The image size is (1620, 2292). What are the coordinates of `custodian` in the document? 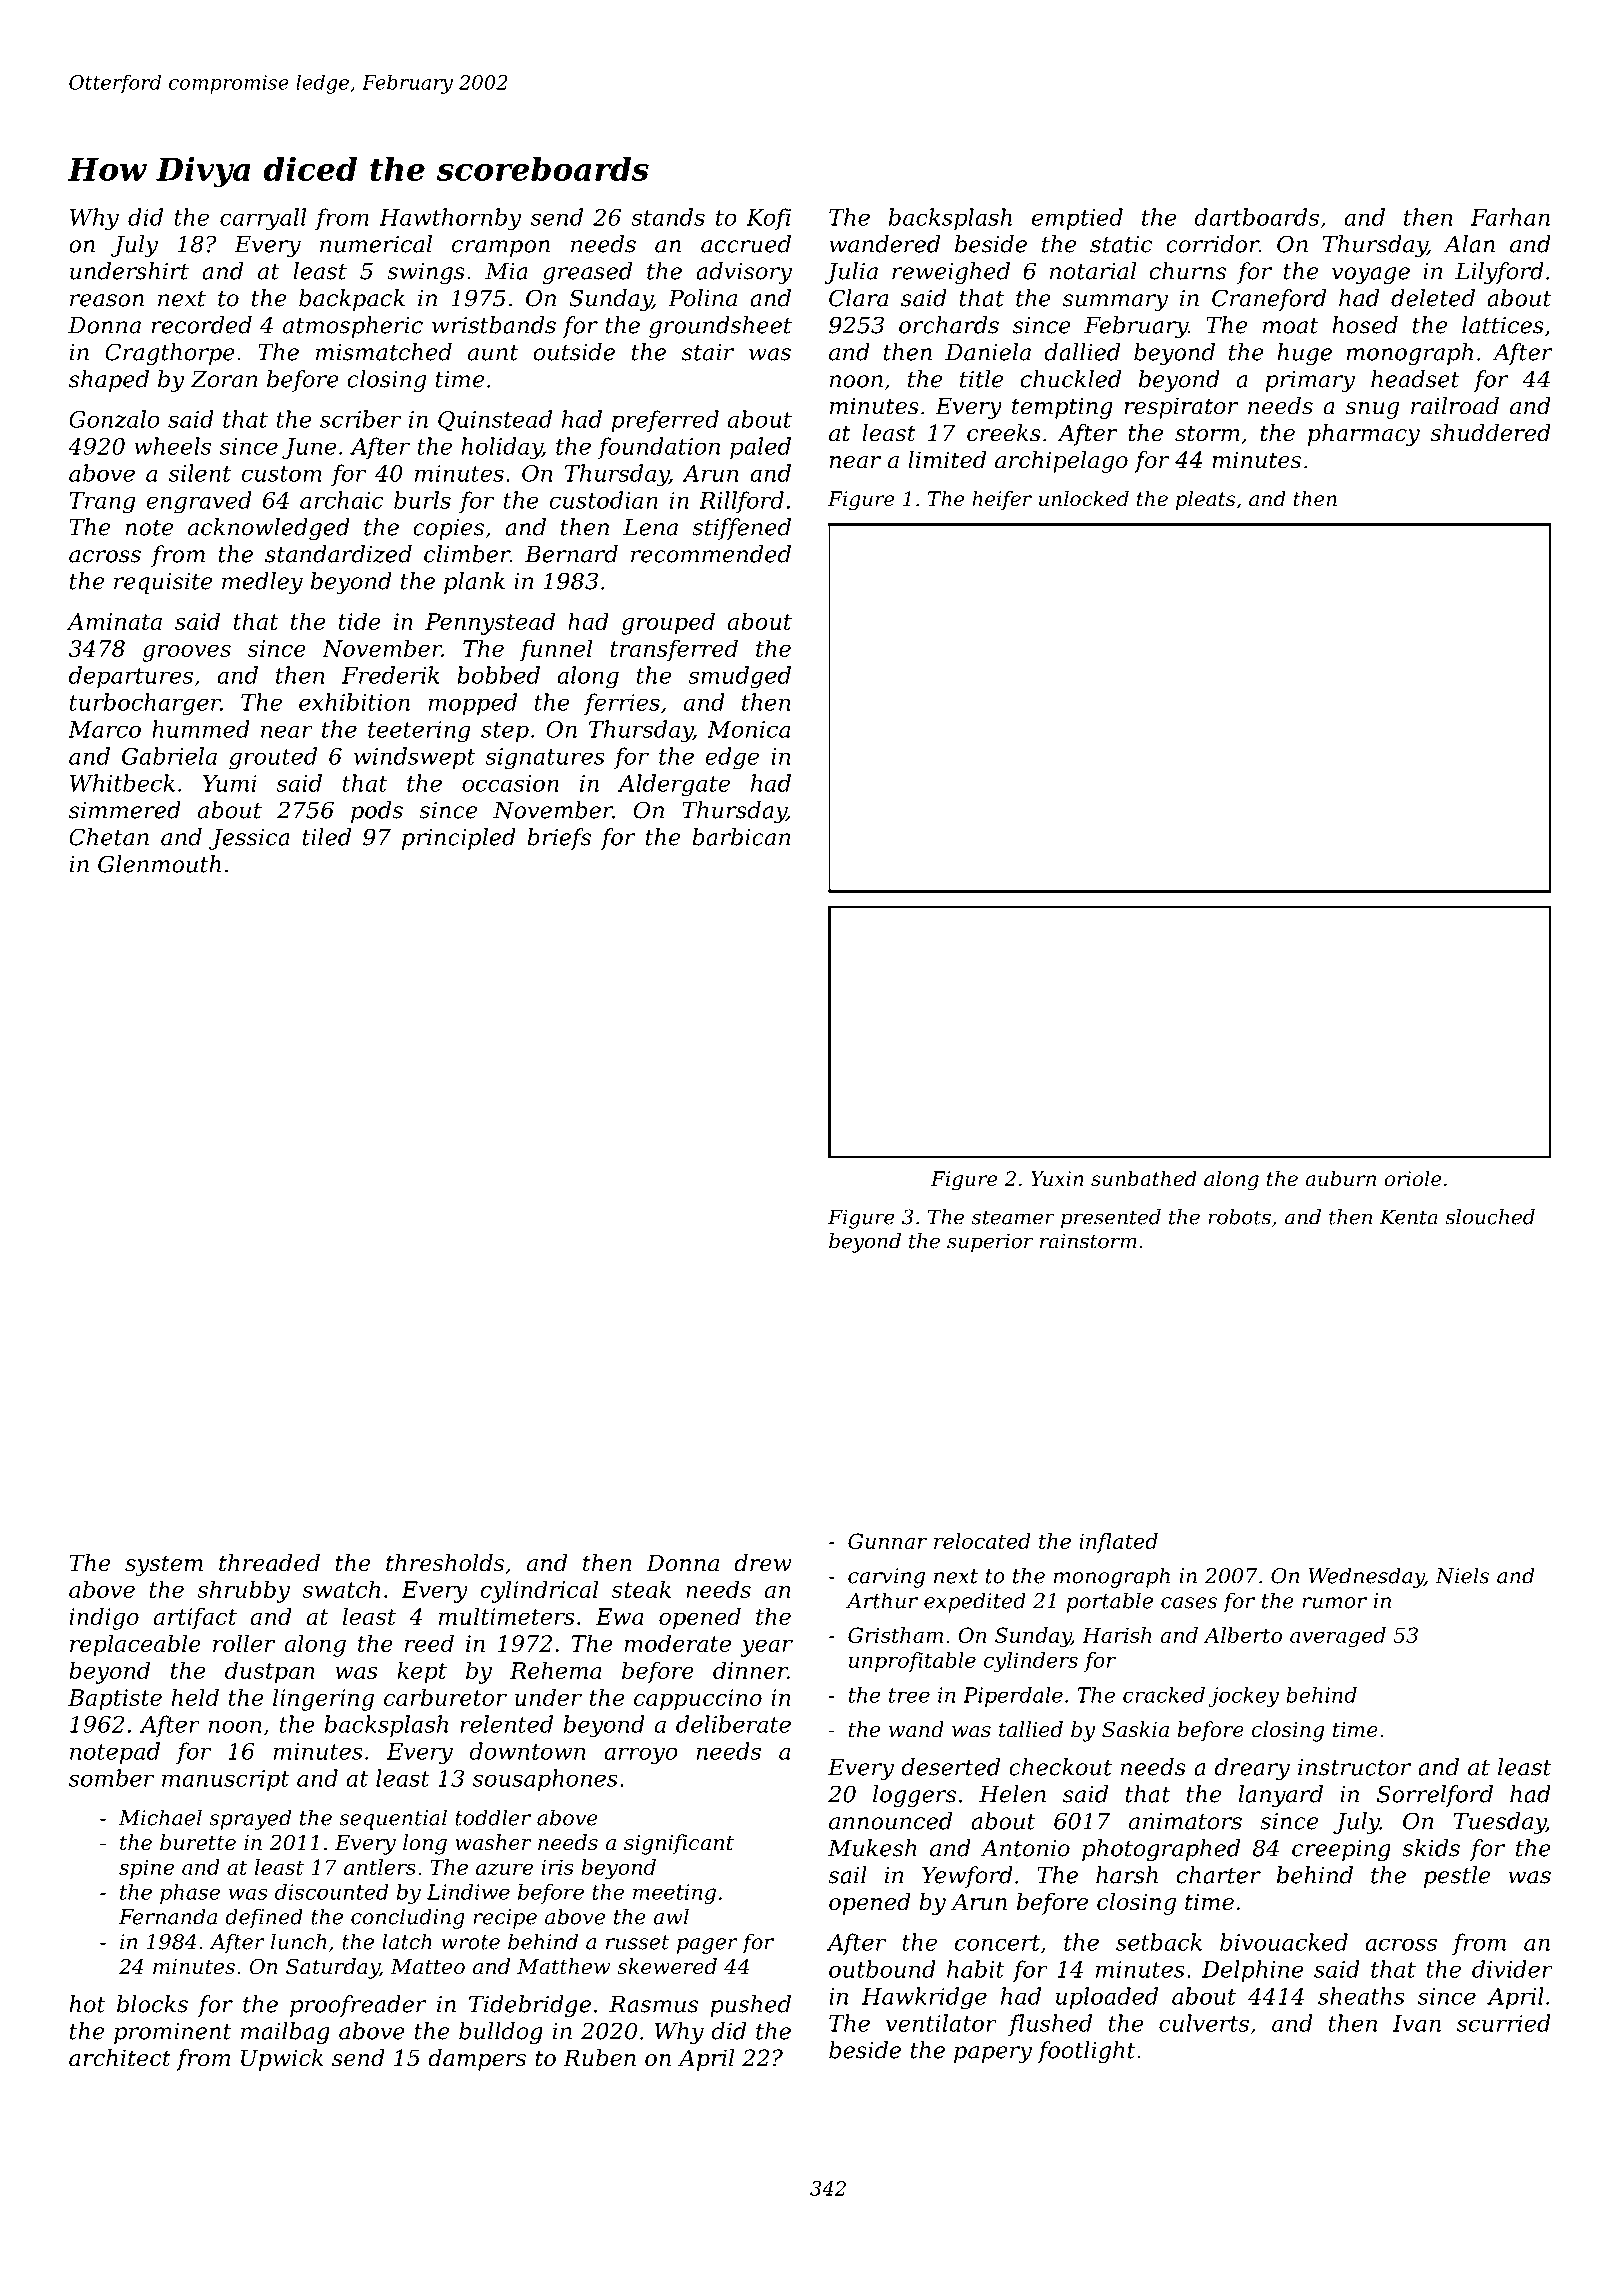 It's located at (603, 500).
